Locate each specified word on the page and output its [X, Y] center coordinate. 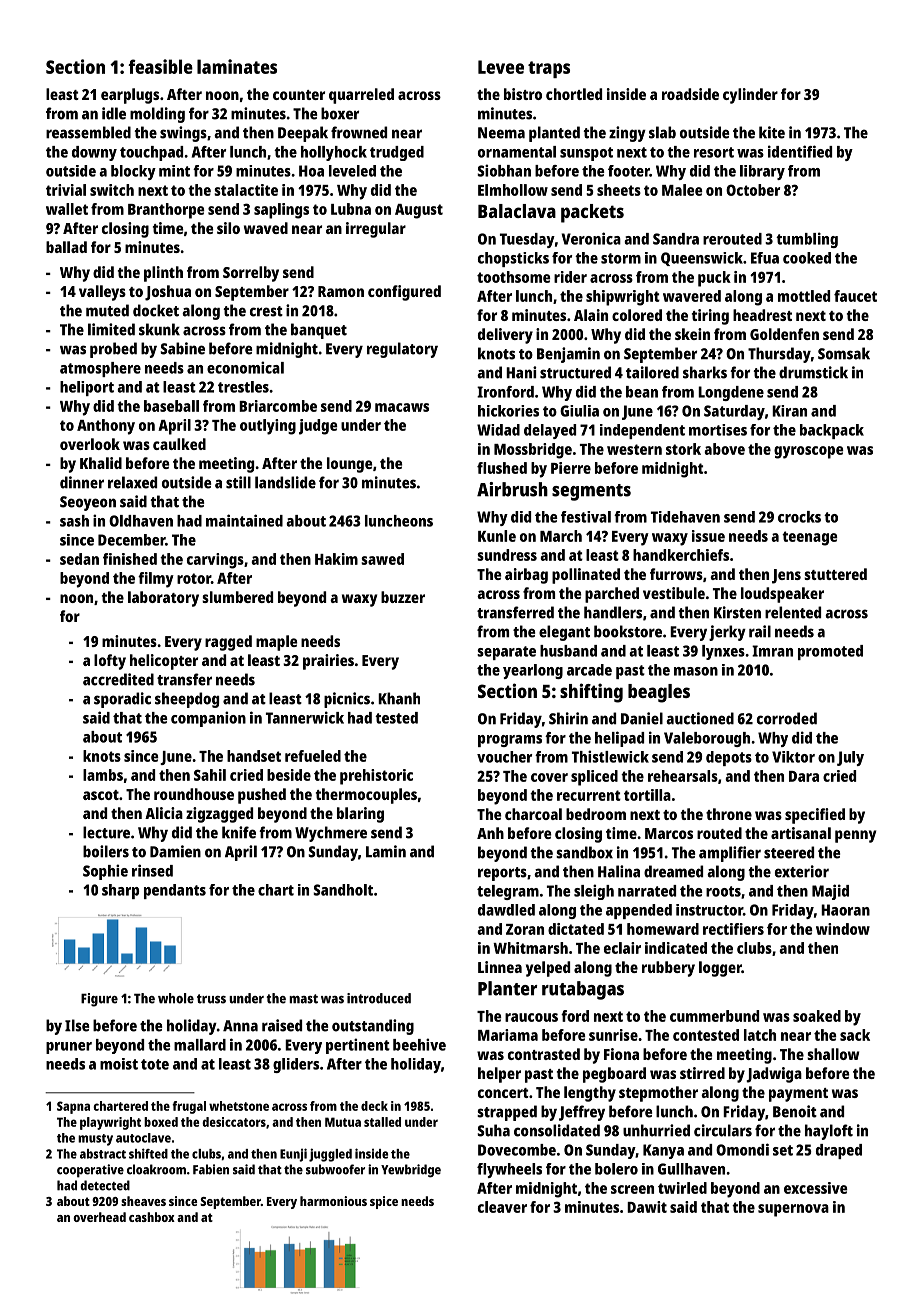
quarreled [361, 96]
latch [760, 1035]
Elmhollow [513, 190]
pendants [175, 891]
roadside [690, 94]
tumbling [807, 240]
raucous [531, 1017]
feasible [160, 66]
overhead [99, 1217]
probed [113, 350]
